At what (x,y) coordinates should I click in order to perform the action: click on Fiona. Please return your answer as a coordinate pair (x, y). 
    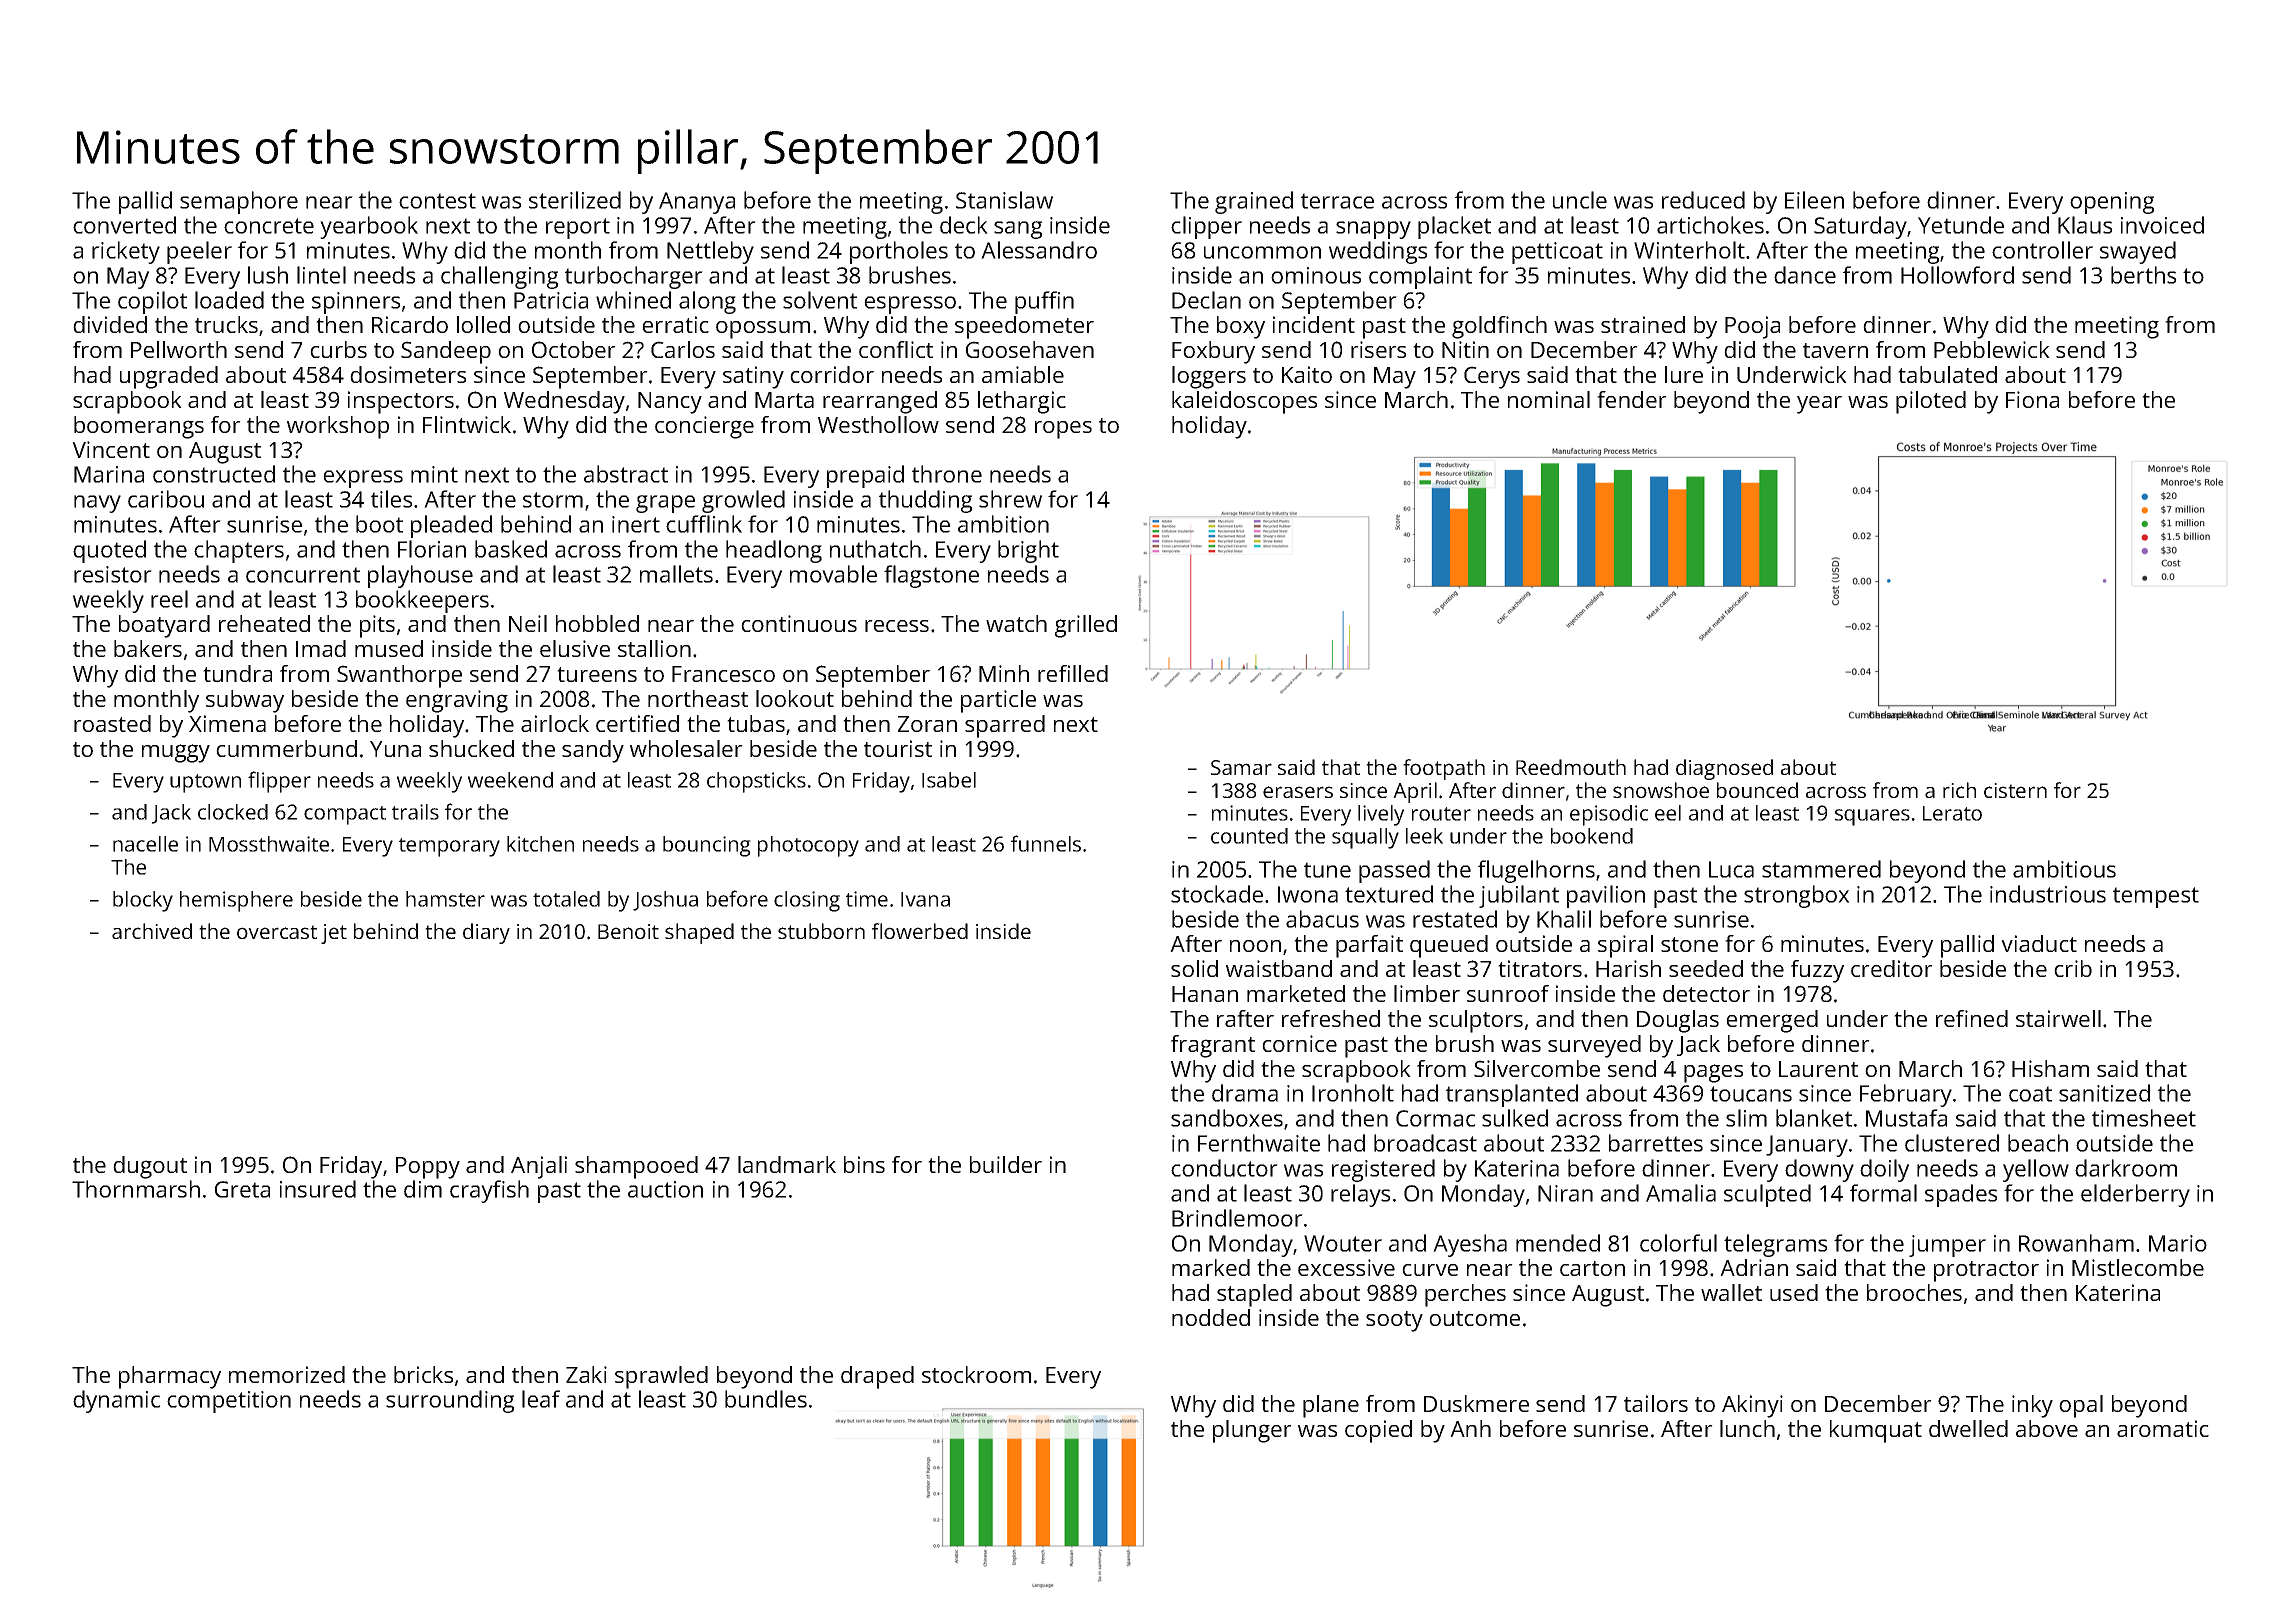
    Looking at the image, I should click on (2032, 399).
